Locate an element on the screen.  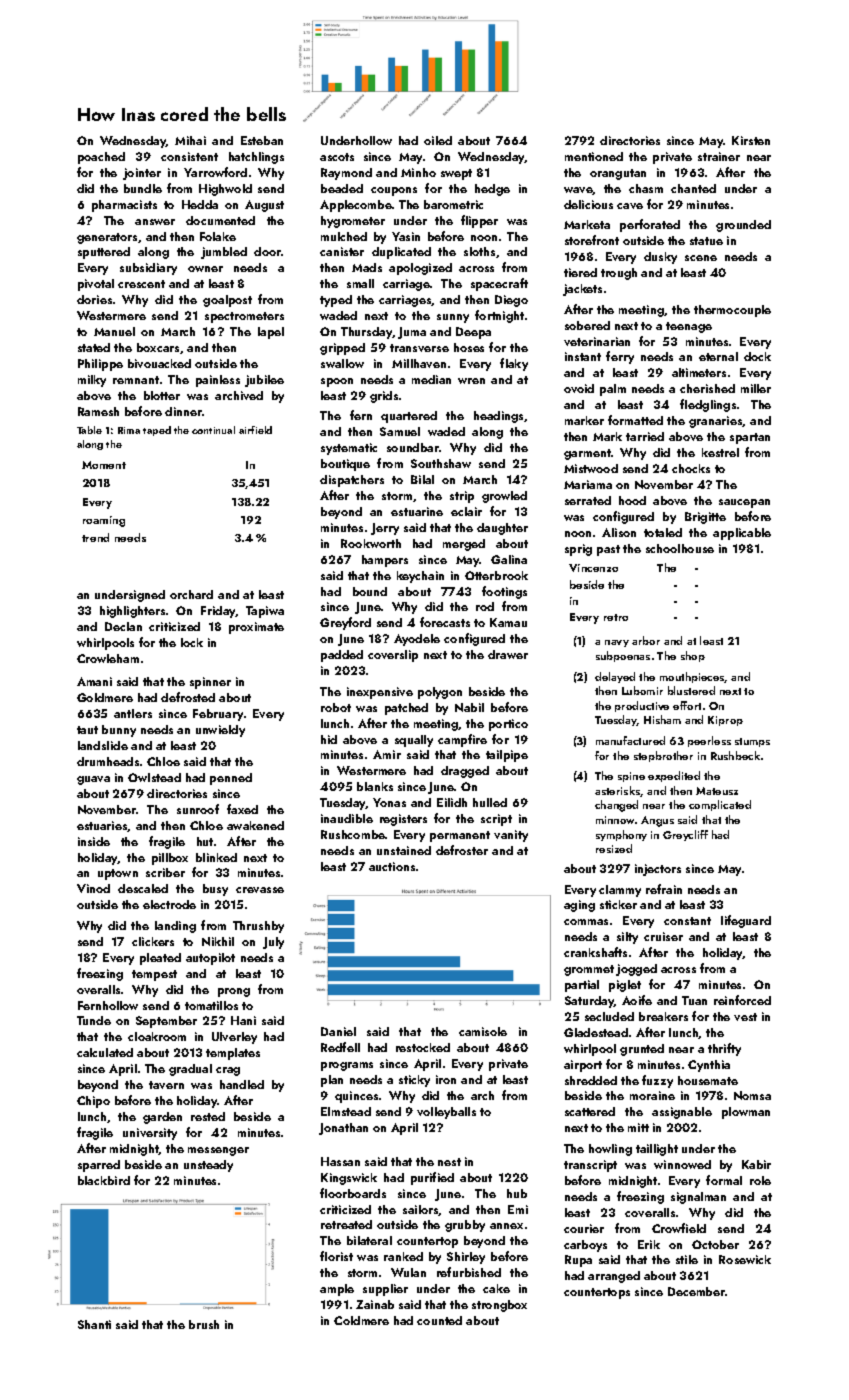
sparred is located at coordinates (99, 1166).
